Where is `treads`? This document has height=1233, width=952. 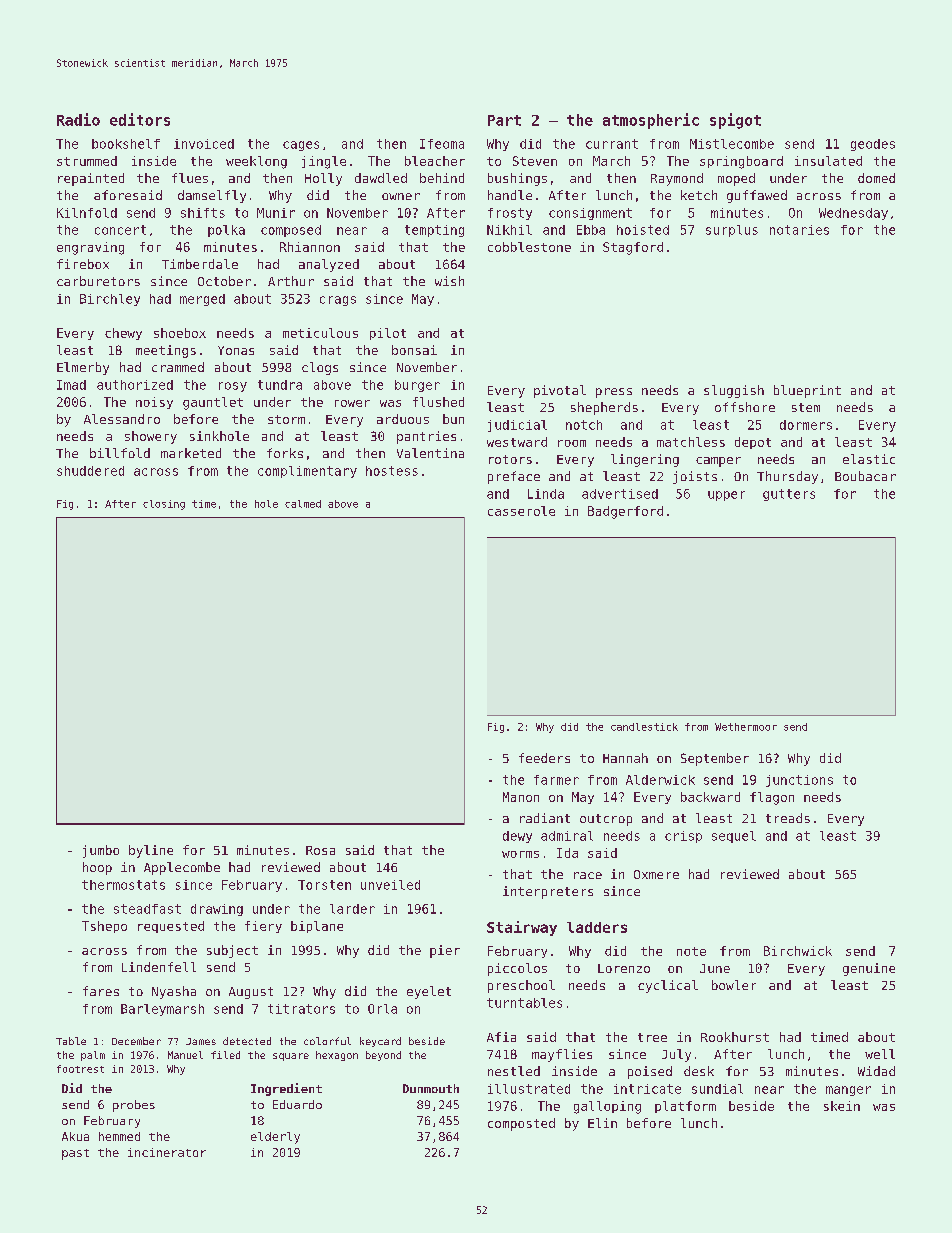
treads is located at coordinates (788, 818).
